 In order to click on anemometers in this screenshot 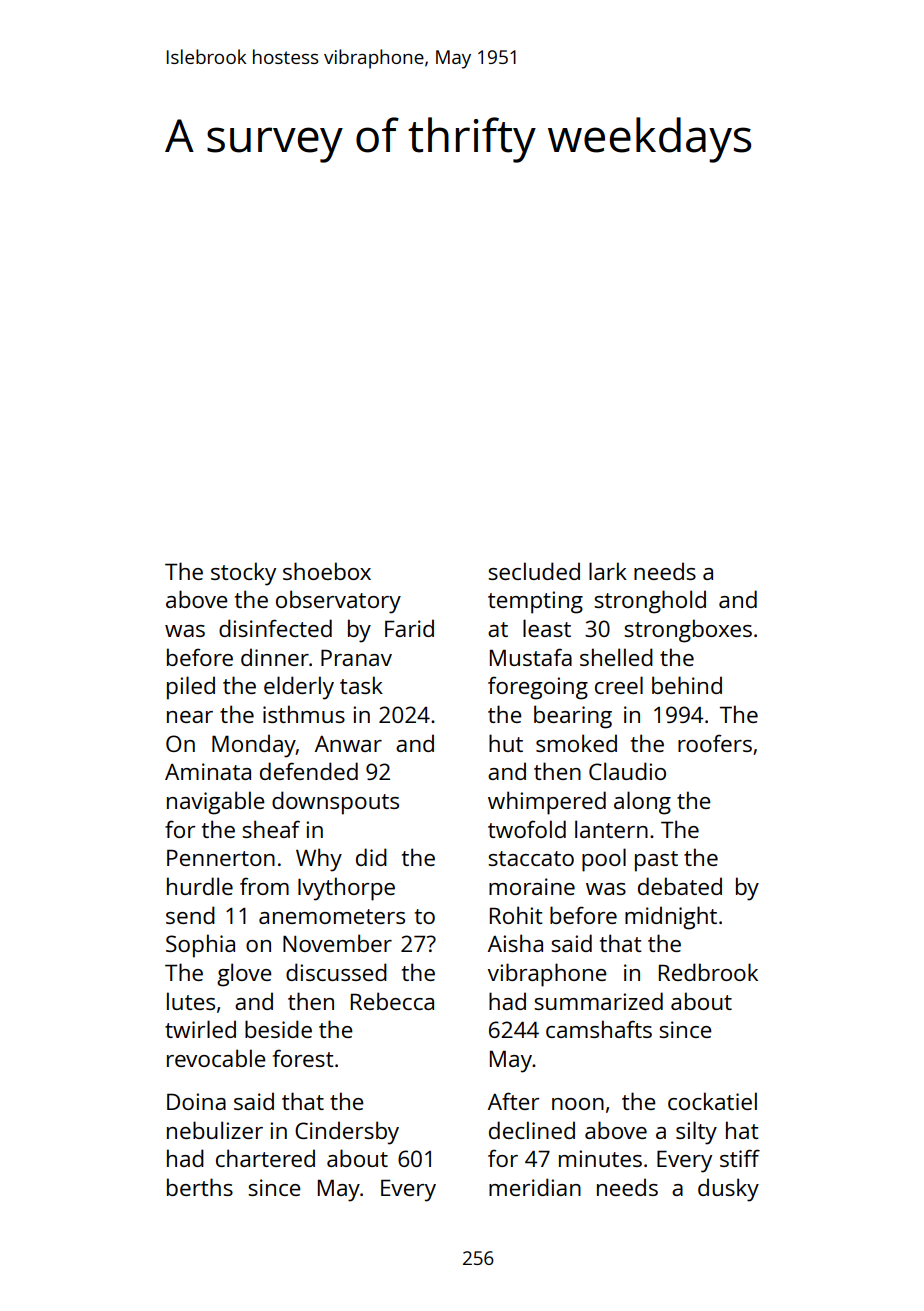, I will do `click(332, 916)`.
